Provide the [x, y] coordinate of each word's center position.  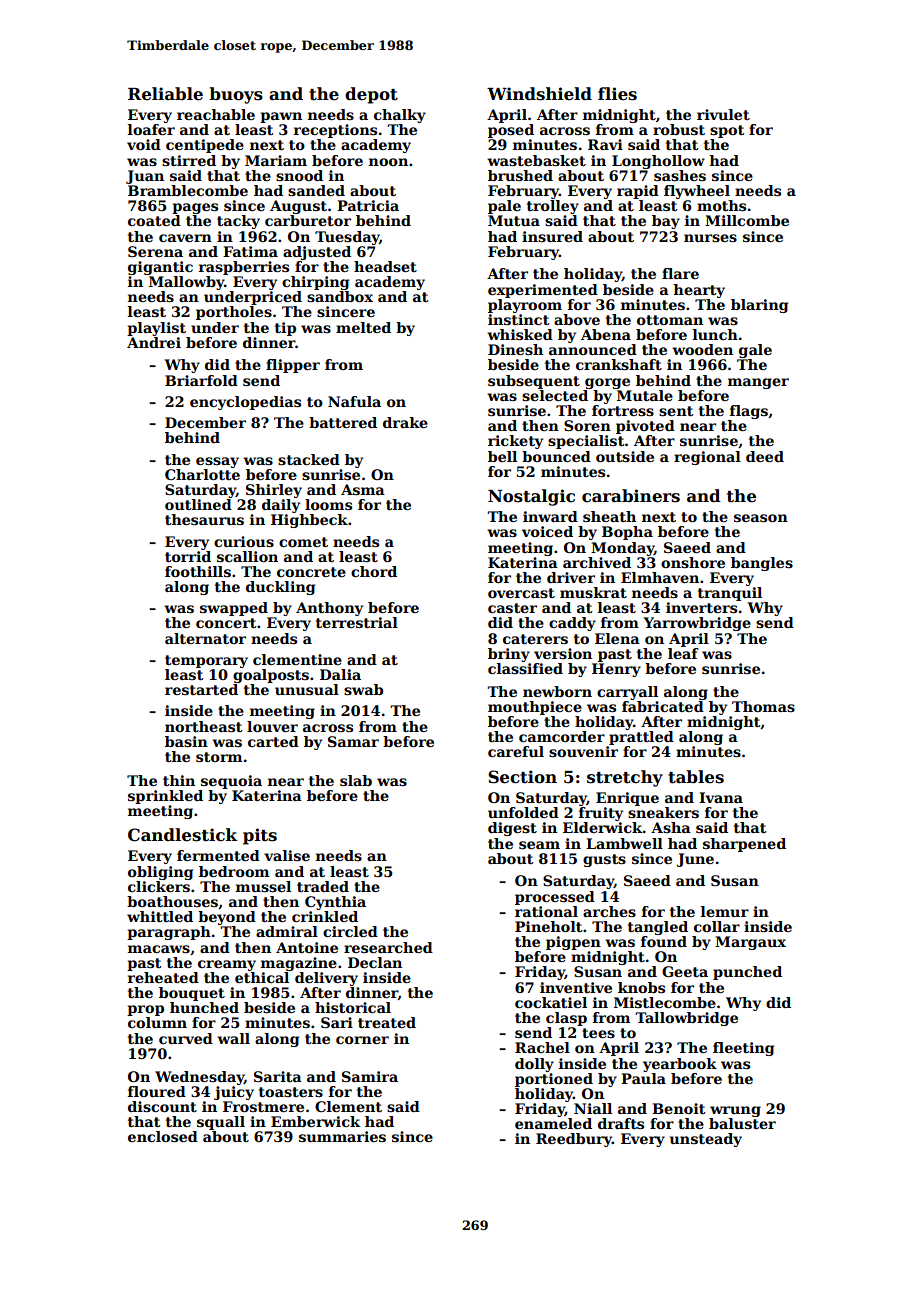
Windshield [539, 94]
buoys [236, 95]
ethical [262, 977]
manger [758, 383]
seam [539, 845]
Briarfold [201, 380]
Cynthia [335, 903]
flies [617, 94]
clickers [159, 886]
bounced [556, 456]
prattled [641, 738]
